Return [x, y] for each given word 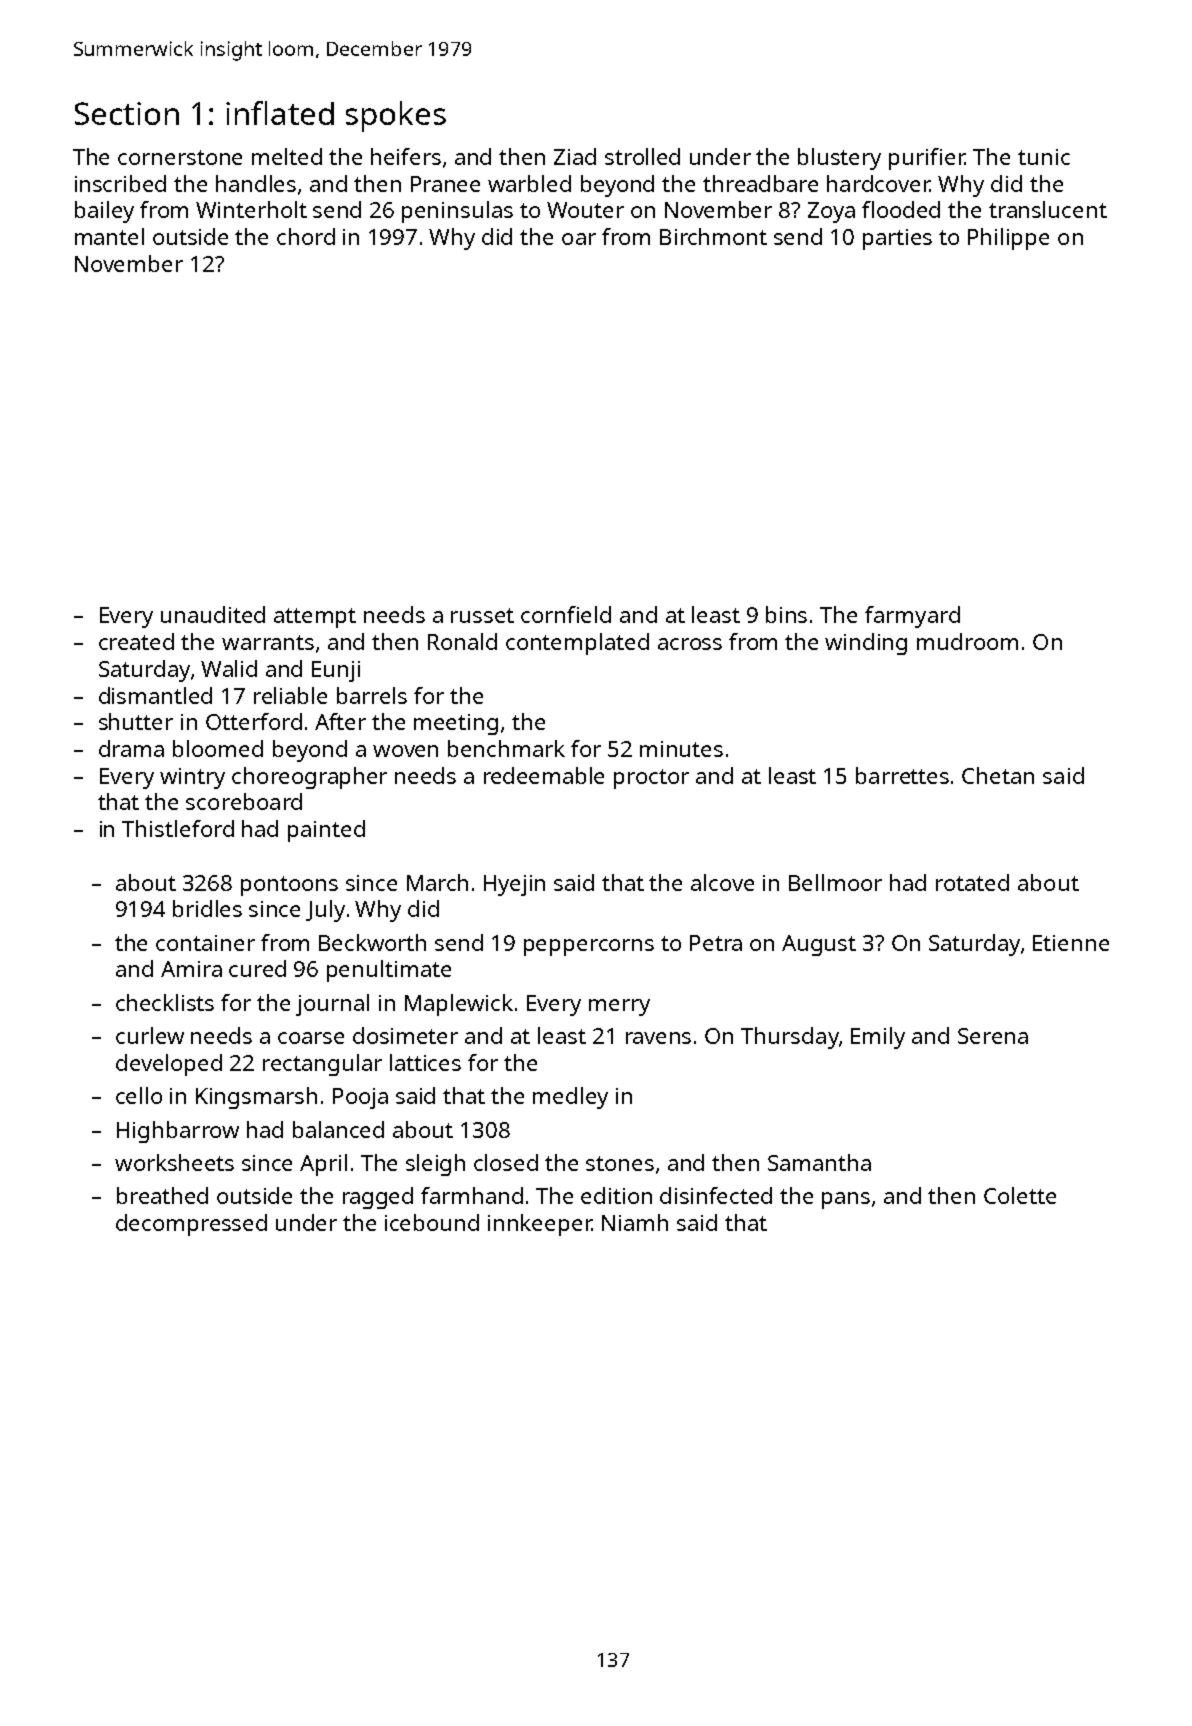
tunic [1044, 157]
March [437, 882]
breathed [162, 1195]
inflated [280, 113]
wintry [192, 778]
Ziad [575, 156]
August [819, 945]
